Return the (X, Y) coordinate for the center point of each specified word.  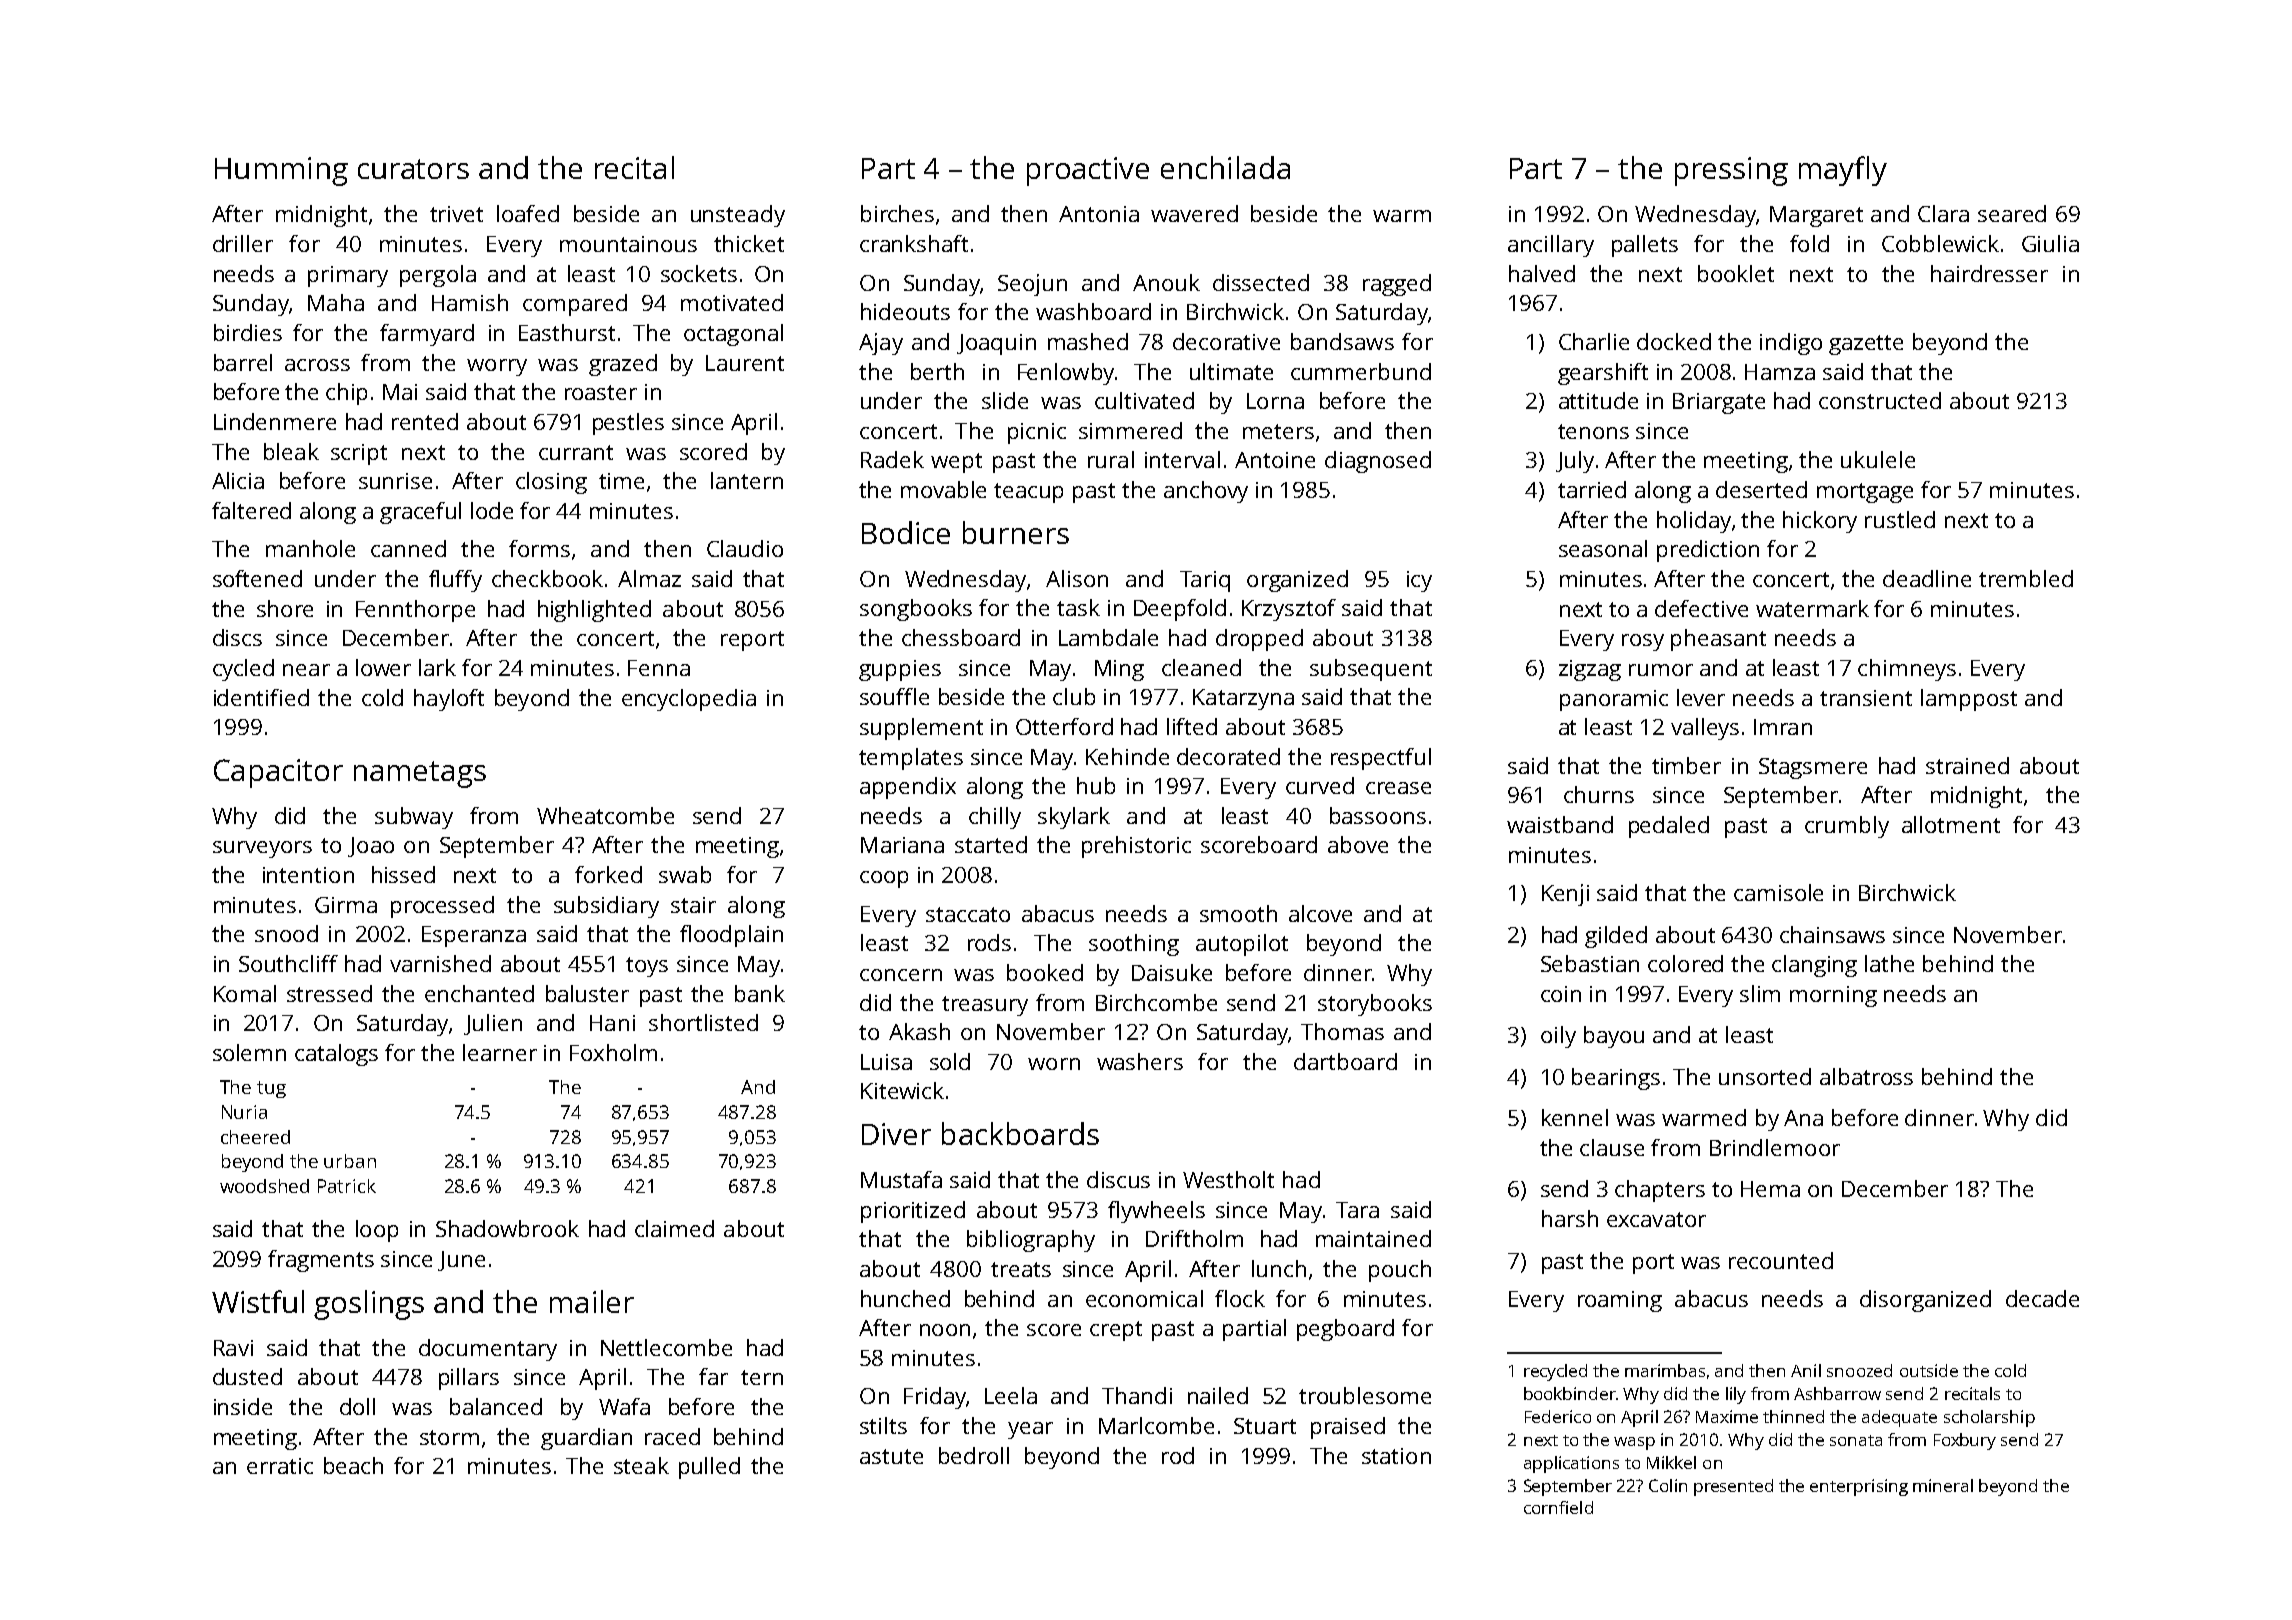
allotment (1951, 824)
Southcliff (288, 963)
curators (413, 169)
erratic (280, 1466)
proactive (1088, 171)
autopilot (1242, 945)
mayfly (1843, 171)
